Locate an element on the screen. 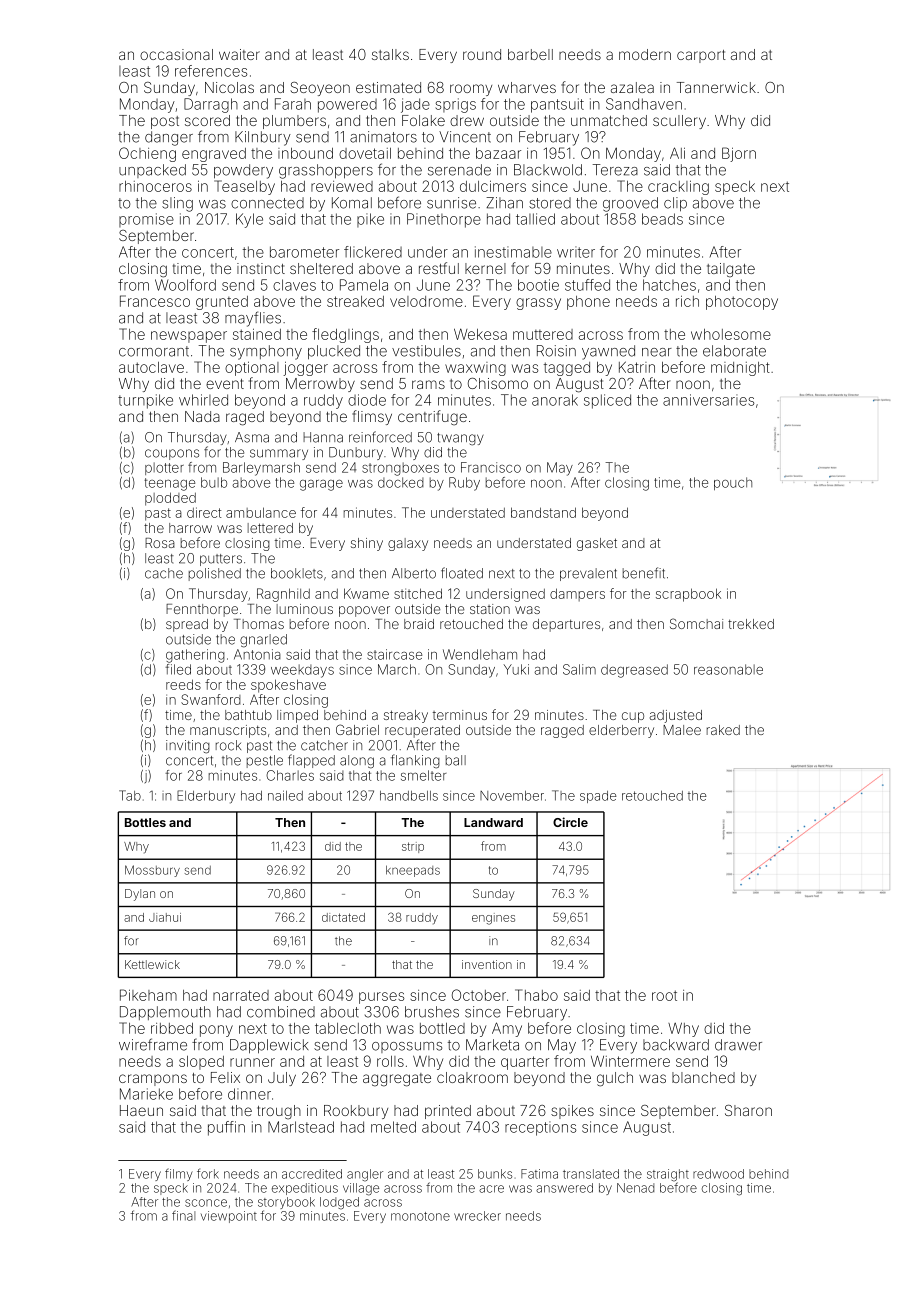 Image resolution: width=908 pixels, height=1316 pixels. midnight is located at coordinates (740, 369).
